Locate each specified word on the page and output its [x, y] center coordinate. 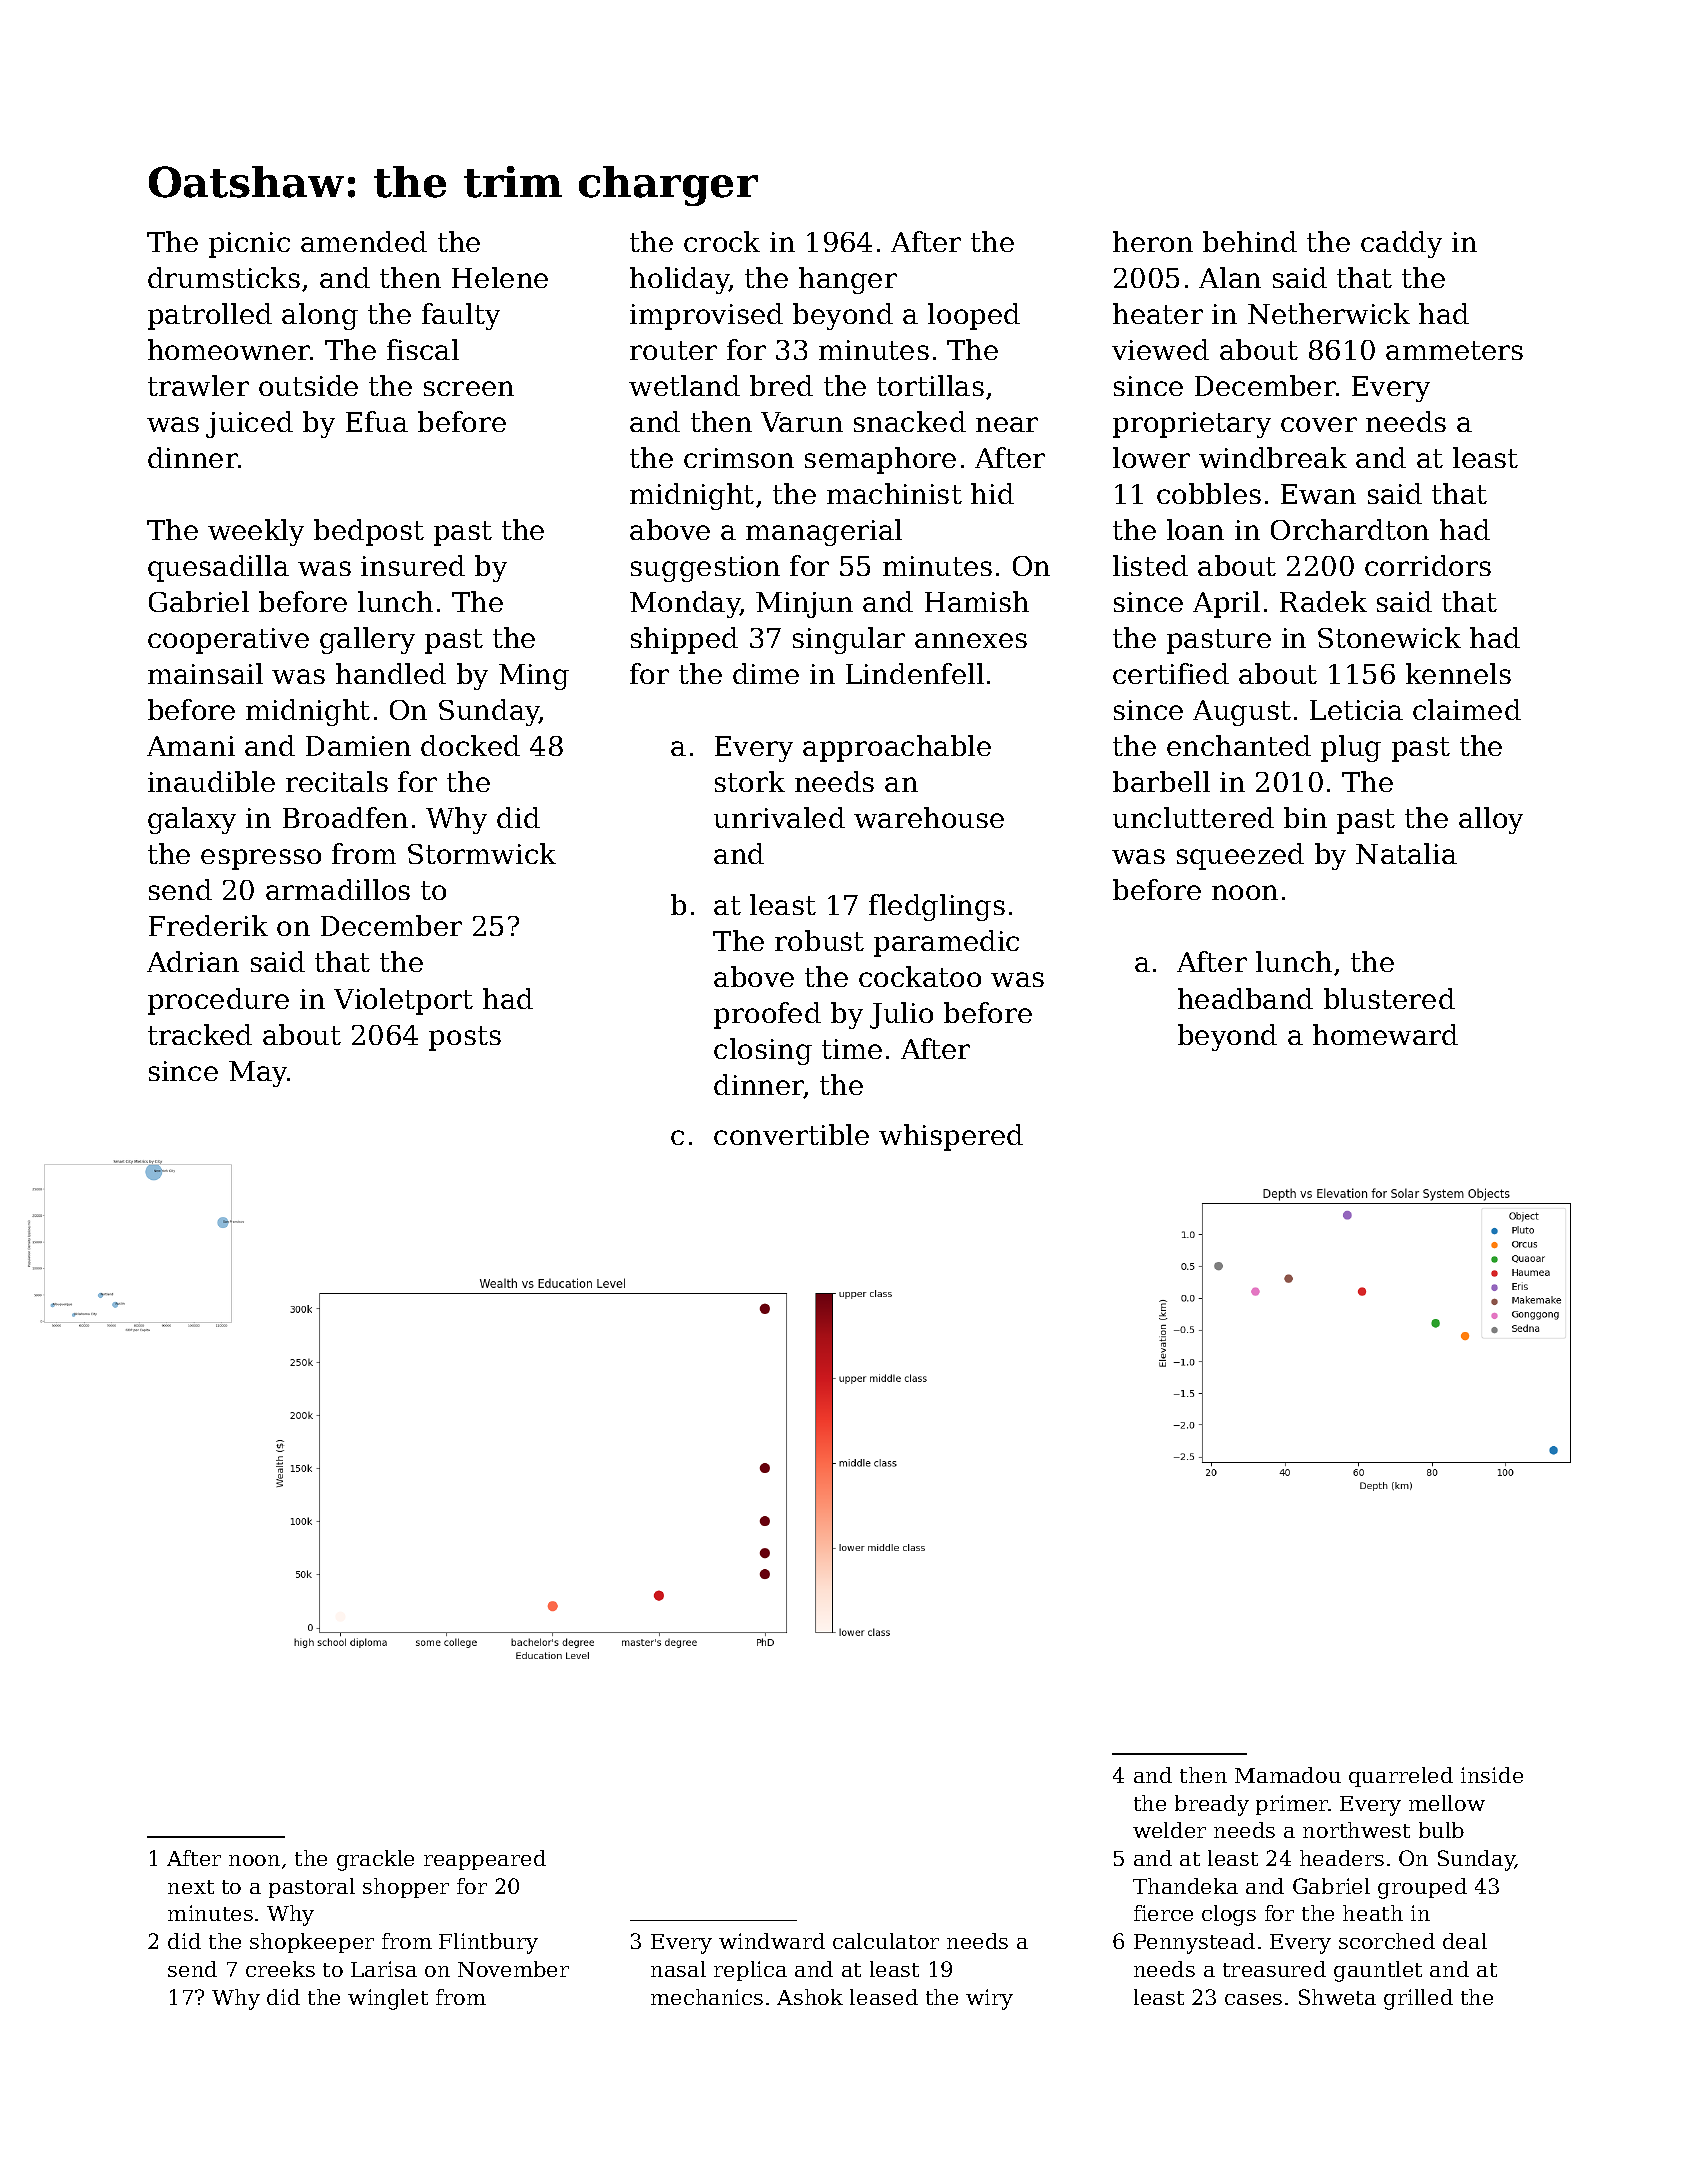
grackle [375, 1860]
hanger [848, 280]
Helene [500, 277]
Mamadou [1288, 1775]
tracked [200, 1034]
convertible [791, 1134]
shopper [406, 1888]
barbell [1161, 781]
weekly [256, 532]
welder [1169, 1830]
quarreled [1401, 1777]
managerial [824, 532]
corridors [1428, 565]
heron [1153, 241]
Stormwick [482, 853]
